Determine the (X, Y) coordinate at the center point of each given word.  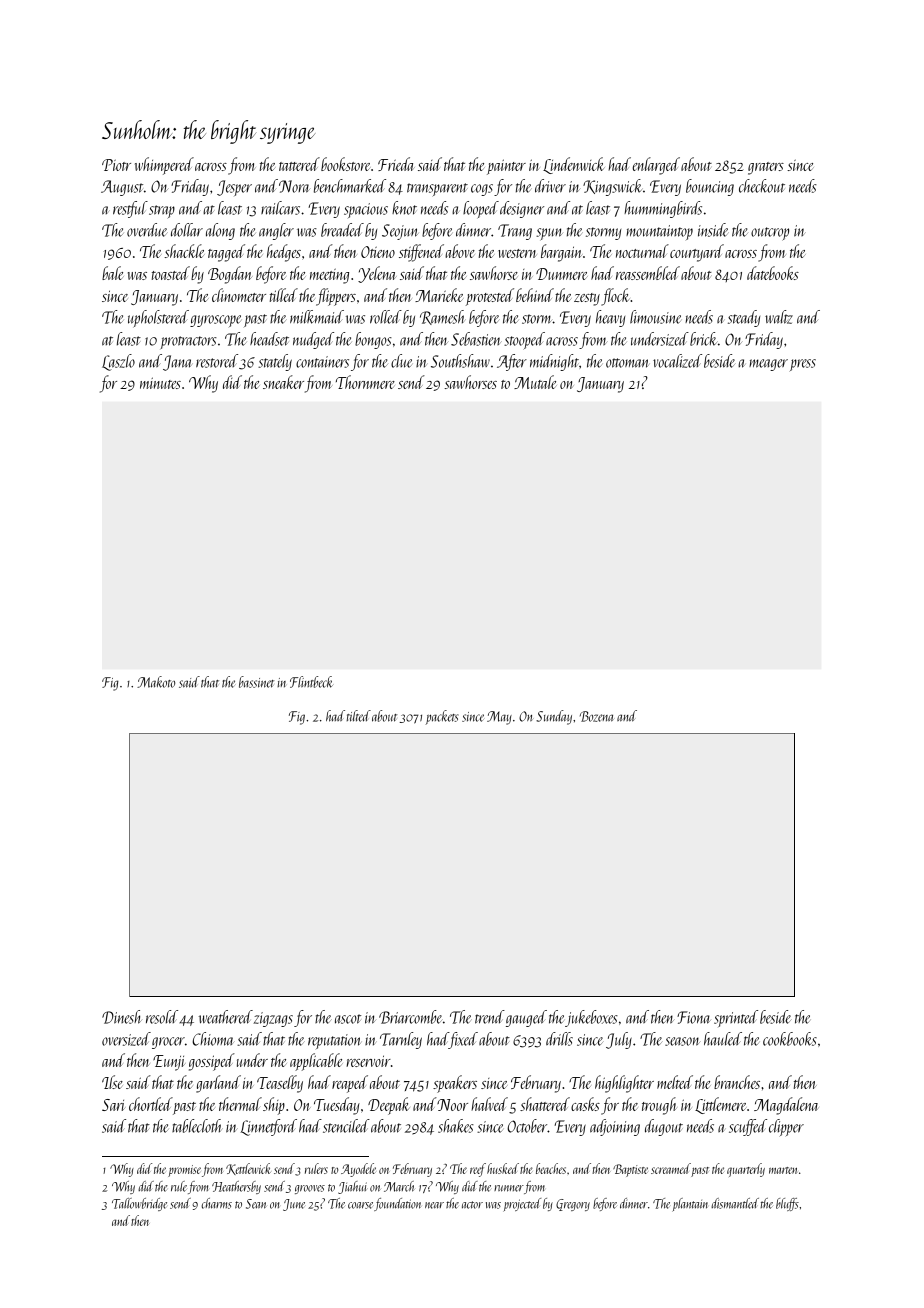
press (803, 365)
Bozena (597, 716)
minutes (160, 383)
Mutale (535, 382)
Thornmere (365, 382)
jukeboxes (591, 1018)
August (122, 188)
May (499, 718)
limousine (655, 317)
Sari (113, 1105)
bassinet (256, 682)
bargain (561, 253)
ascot (348, 1019)
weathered (226, 1017)
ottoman (627, 363)
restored (217, 361)
